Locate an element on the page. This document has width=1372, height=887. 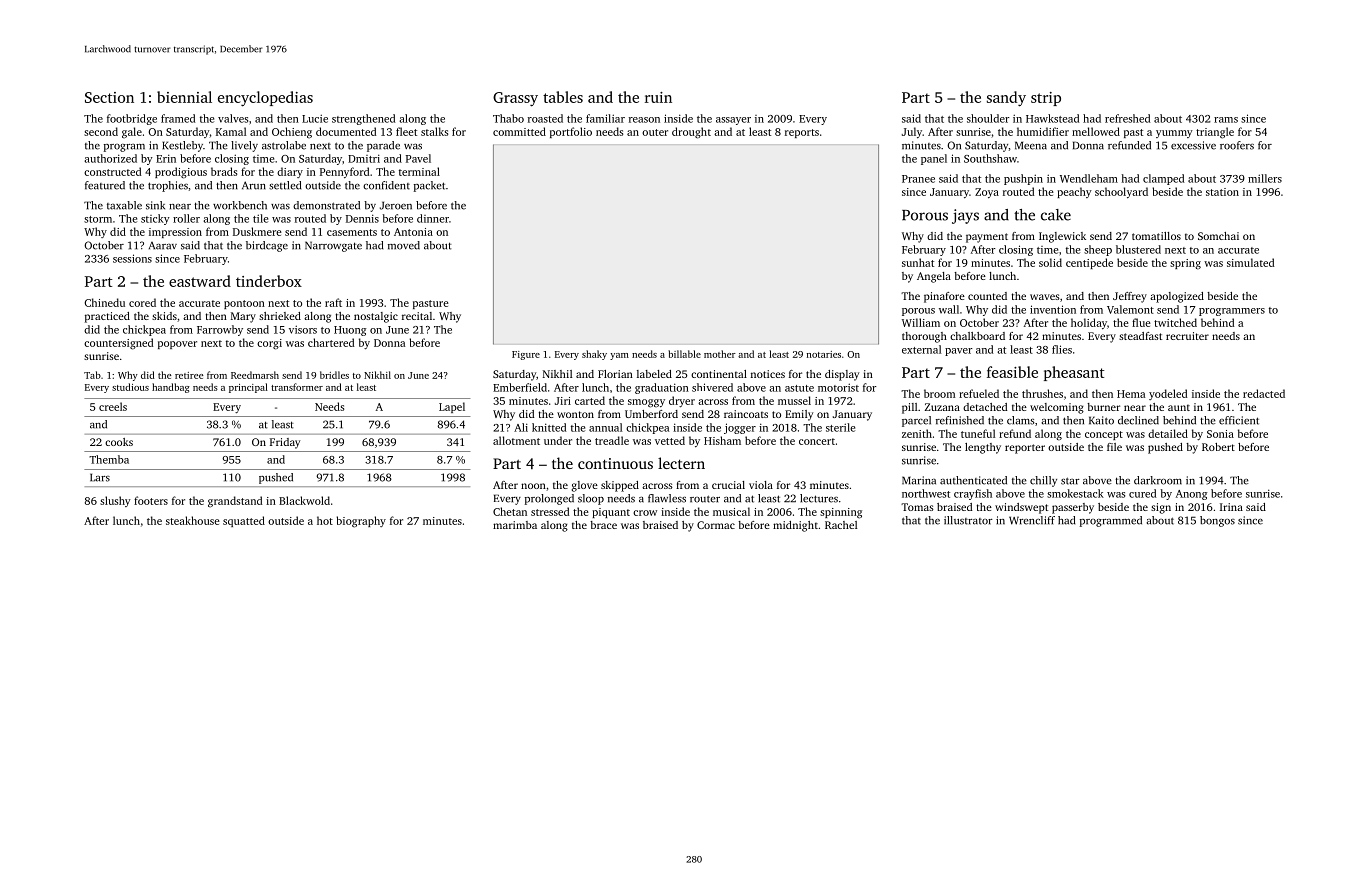
schoolyard is located at coordinates (1121, 192).
